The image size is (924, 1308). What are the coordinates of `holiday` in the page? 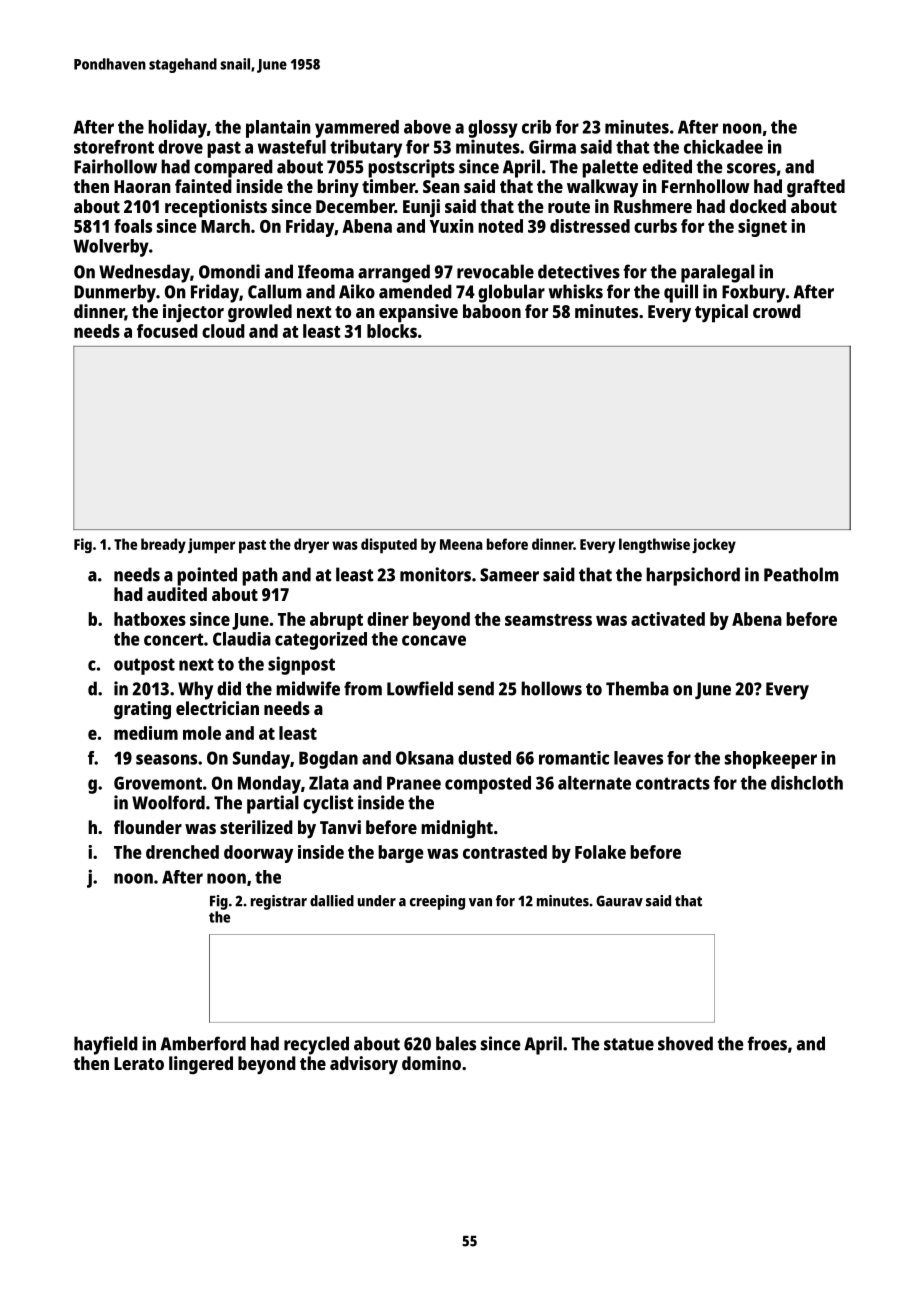 It's located at (177, 129).
